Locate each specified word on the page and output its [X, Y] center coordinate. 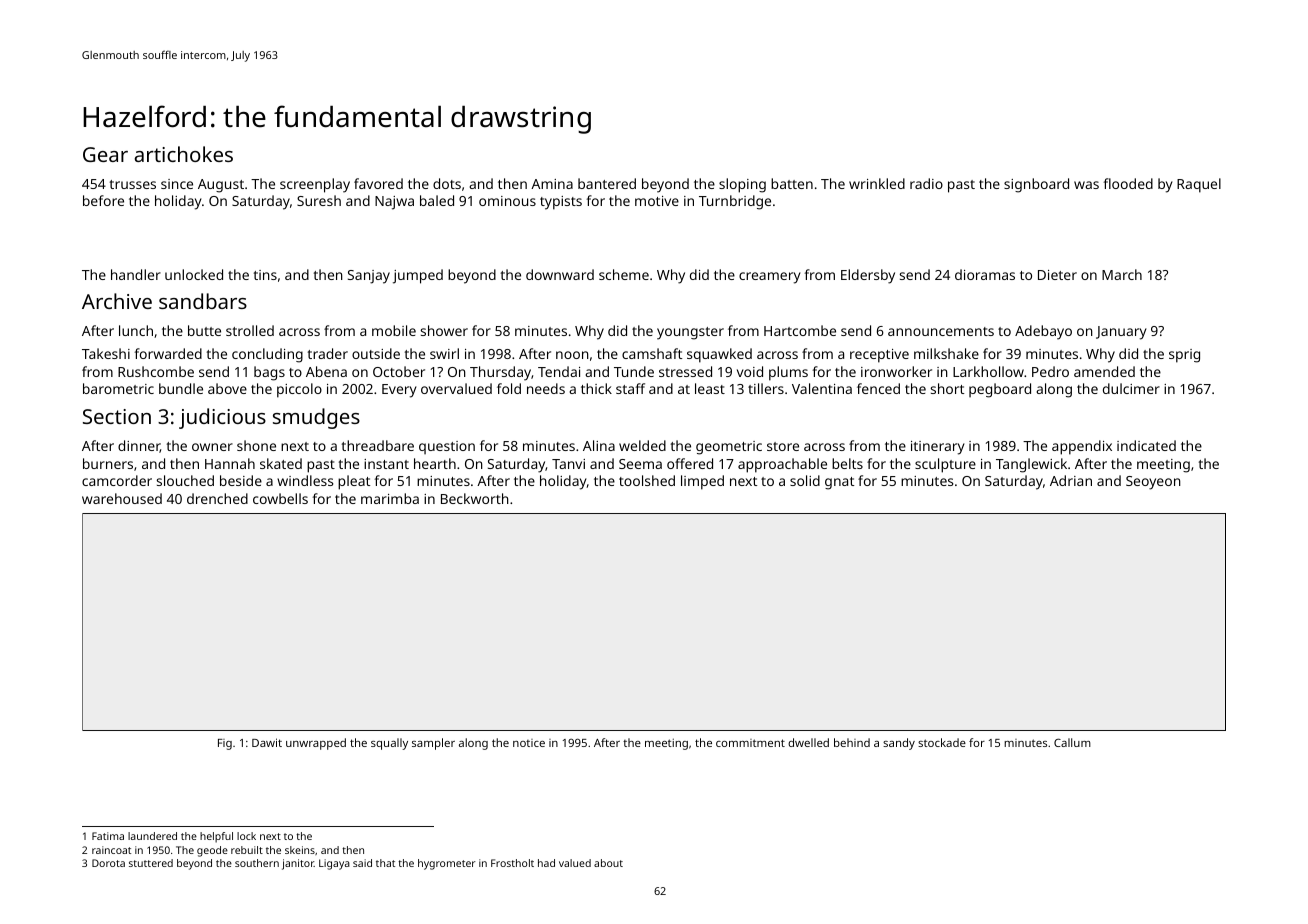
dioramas [985, 274]
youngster [690, 333]
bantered [607, 183]
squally [389, 744]
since [177, 184]
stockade [942, 742]
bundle [181, 388]
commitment [750, 743]
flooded [1128, 183]
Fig [225, 744]
